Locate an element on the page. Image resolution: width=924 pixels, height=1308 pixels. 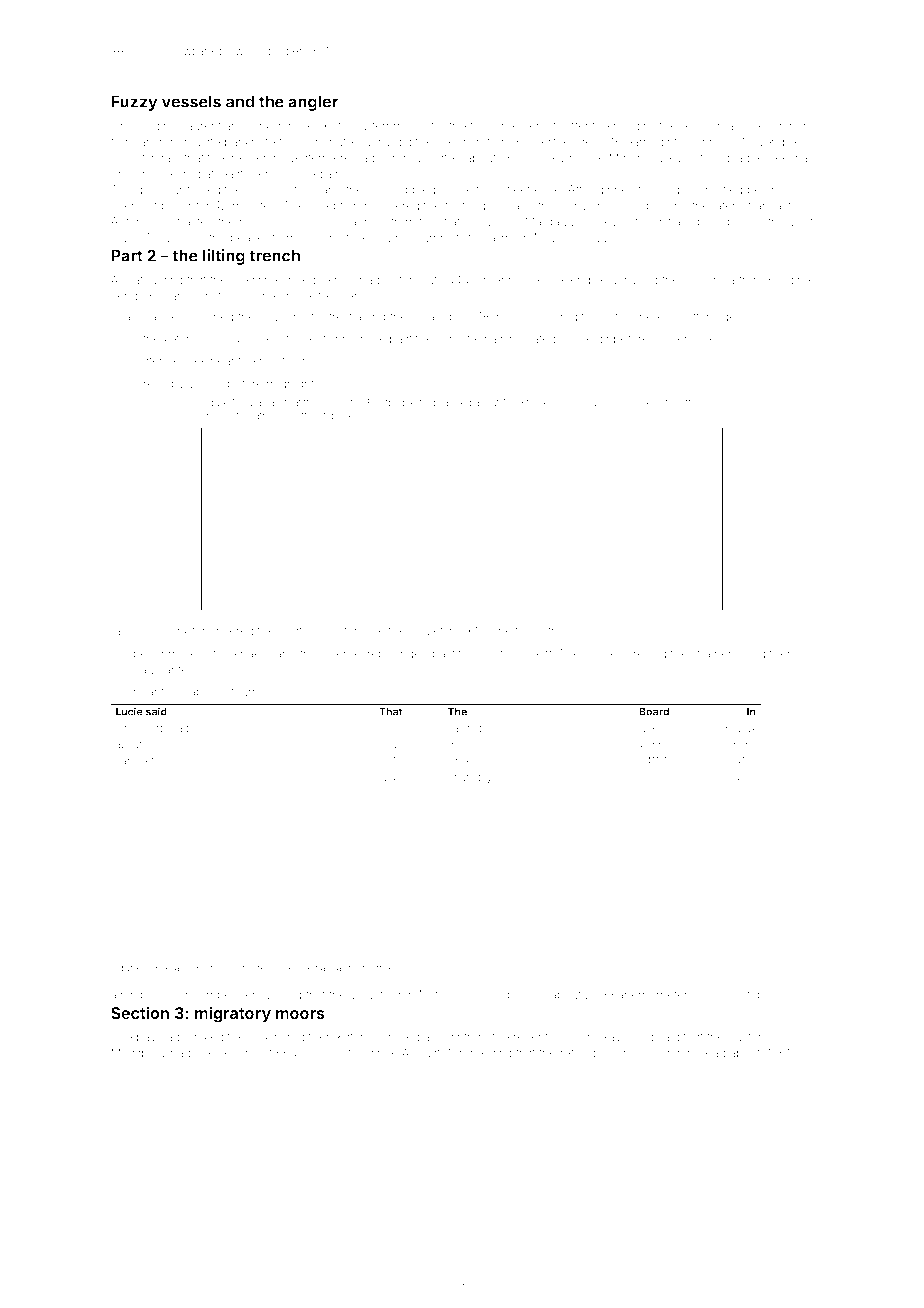
tinsmith is located at coordinates (536, 631).
